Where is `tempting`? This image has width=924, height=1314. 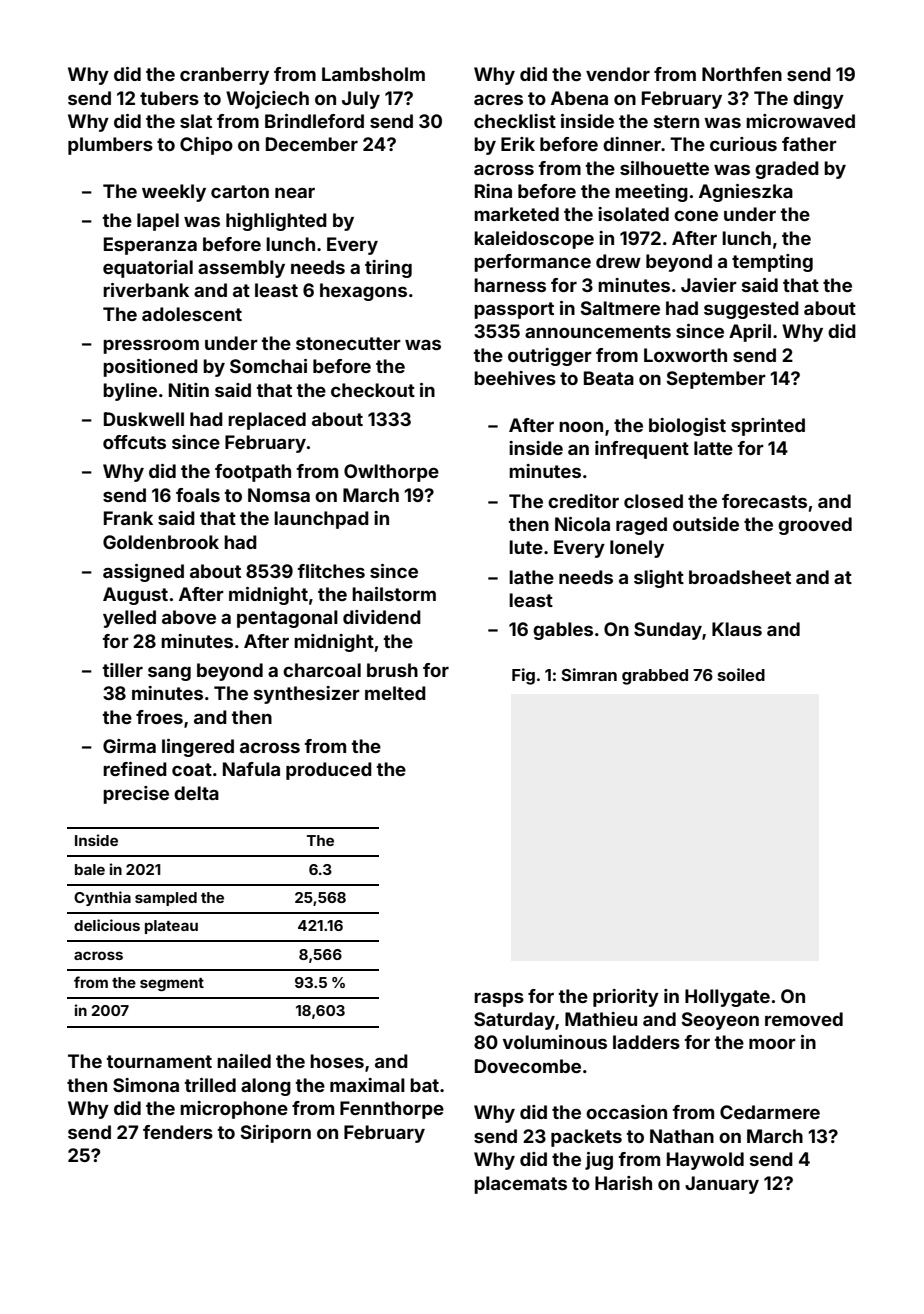
tempting is located at coordinates (772, 263).
